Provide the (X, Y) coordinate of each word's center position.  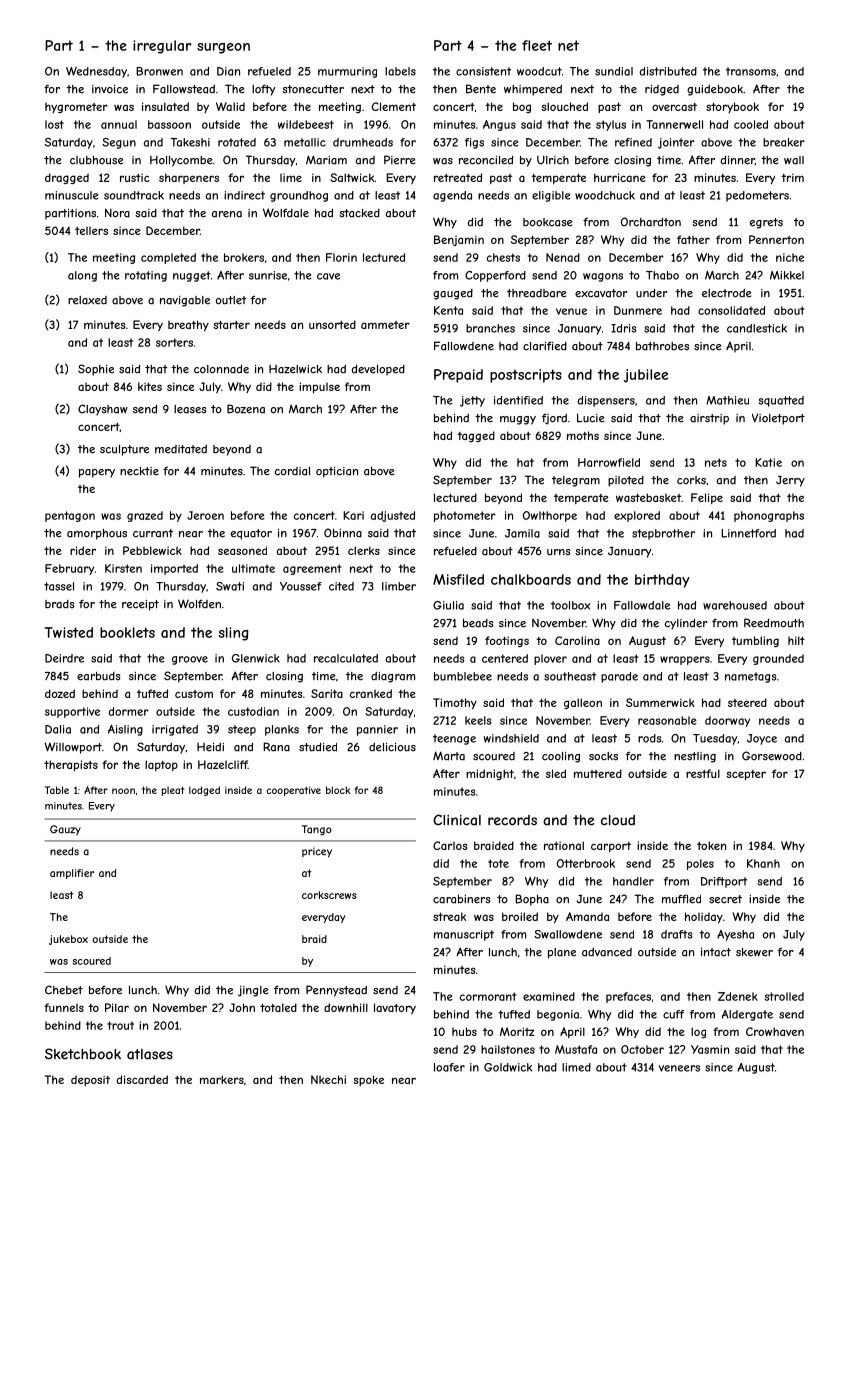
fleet (537, 45)
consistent (483, 71)
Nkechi (328, 1079)
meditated (181, 449)
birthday (662, 581)
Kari (353, 515)
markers (222, 1079)
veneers (679, 1068)
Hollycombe (181, 161)
